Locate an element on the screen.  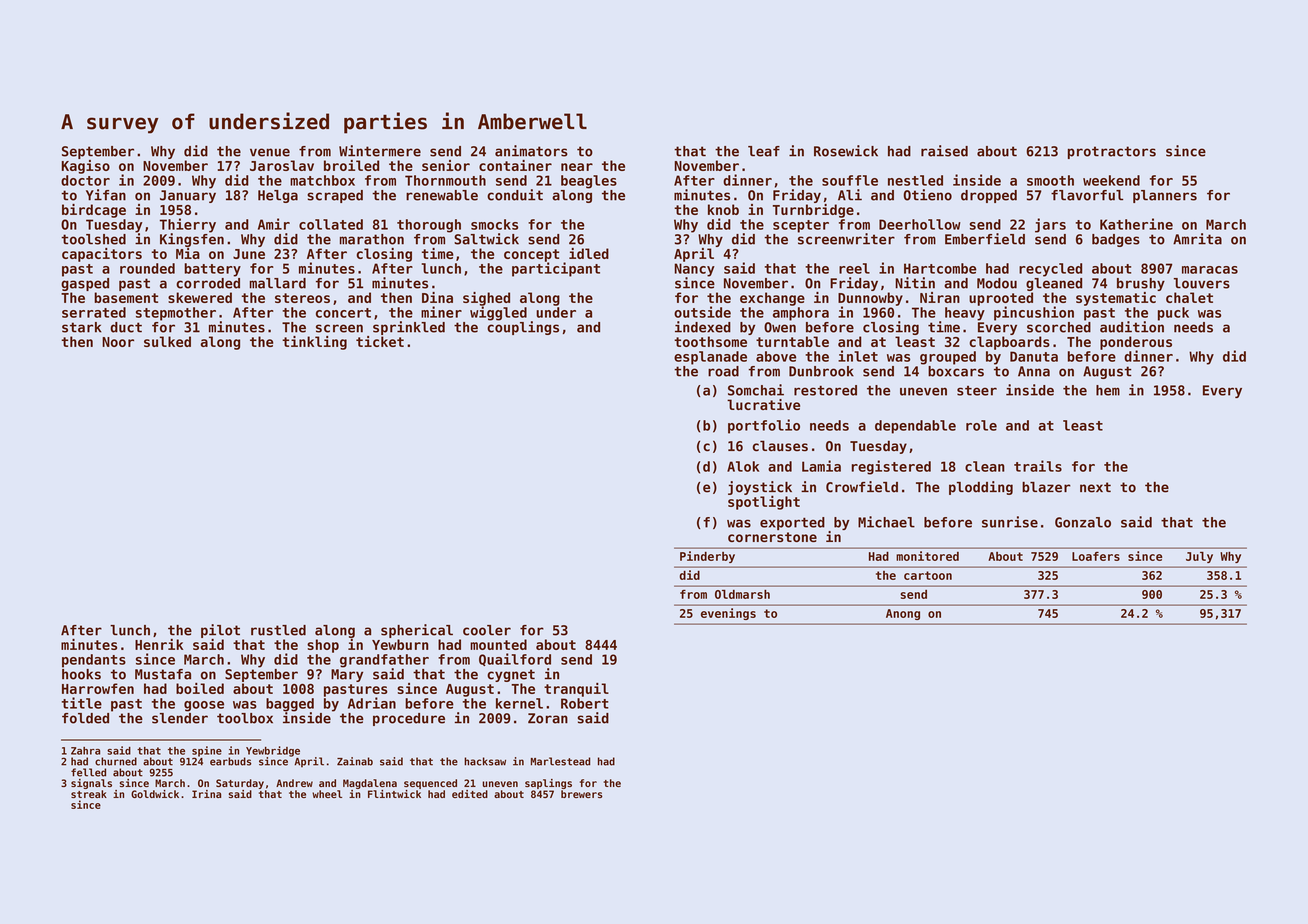
serrated is located at coordinates (94, 312).
